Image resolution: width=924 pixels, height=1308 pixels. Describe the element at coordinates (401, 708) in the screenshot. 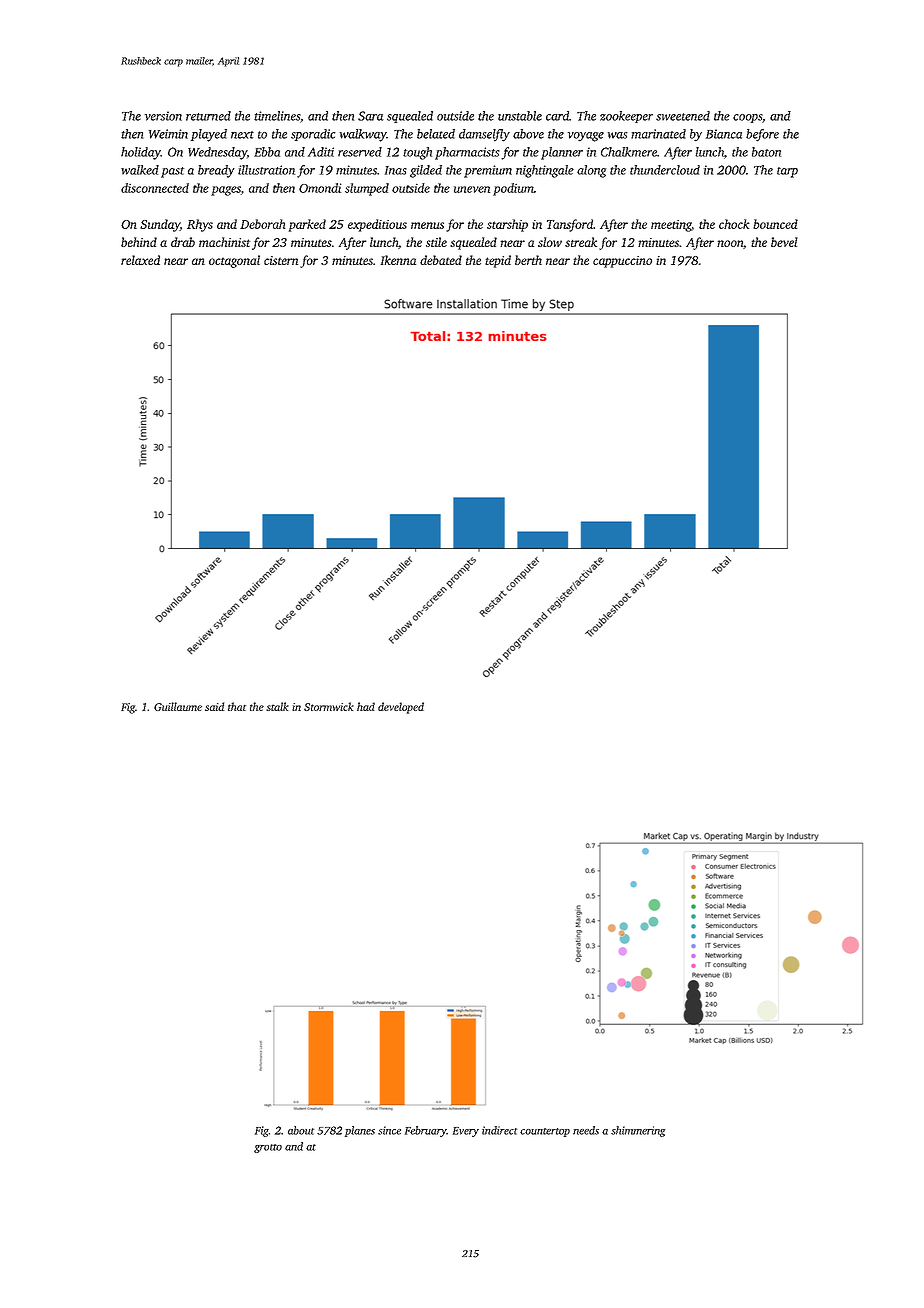

I see `developed` at that location.
